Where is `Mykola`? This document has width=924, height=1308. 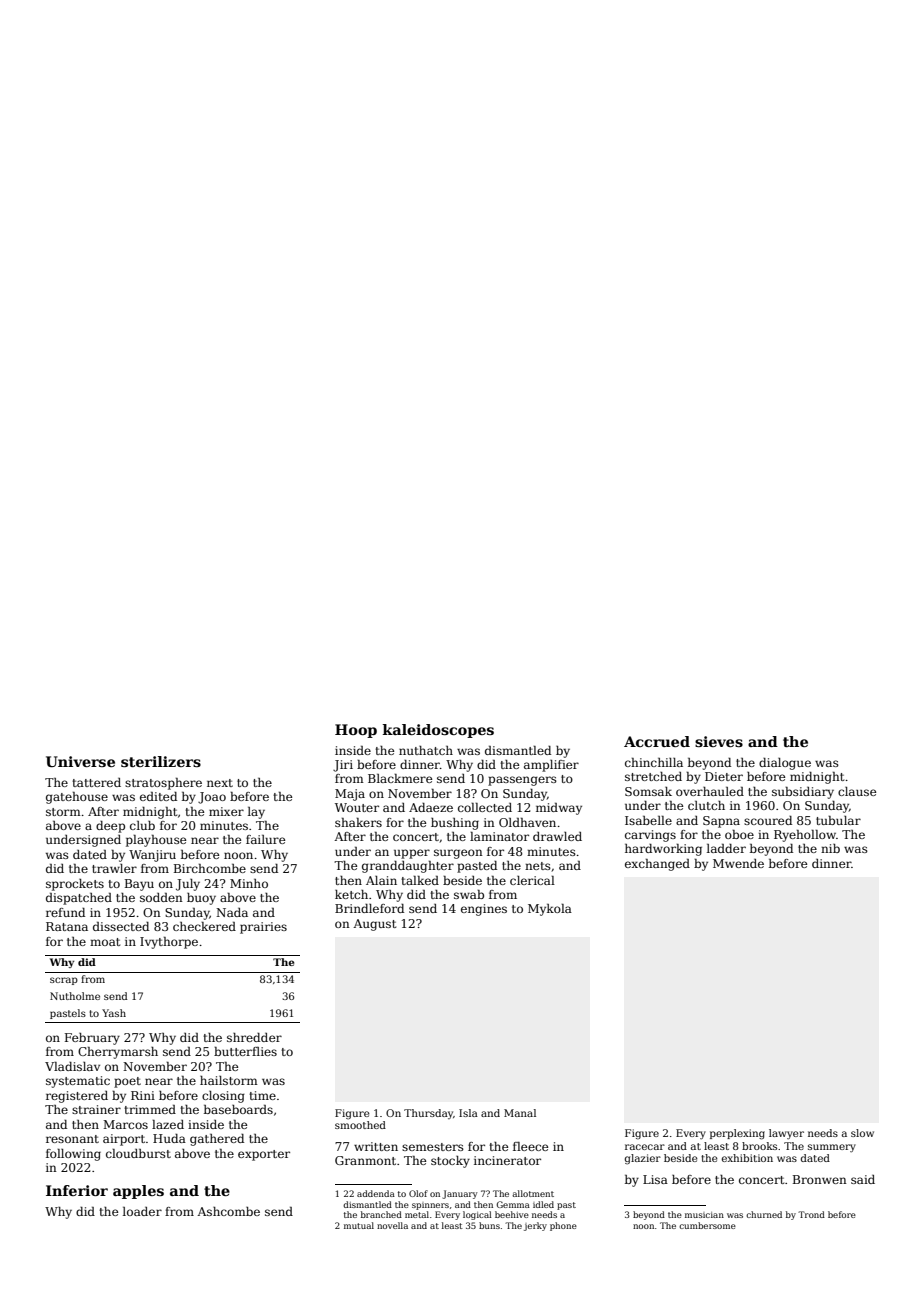
Mykola is located at coordinates (550, 910).
